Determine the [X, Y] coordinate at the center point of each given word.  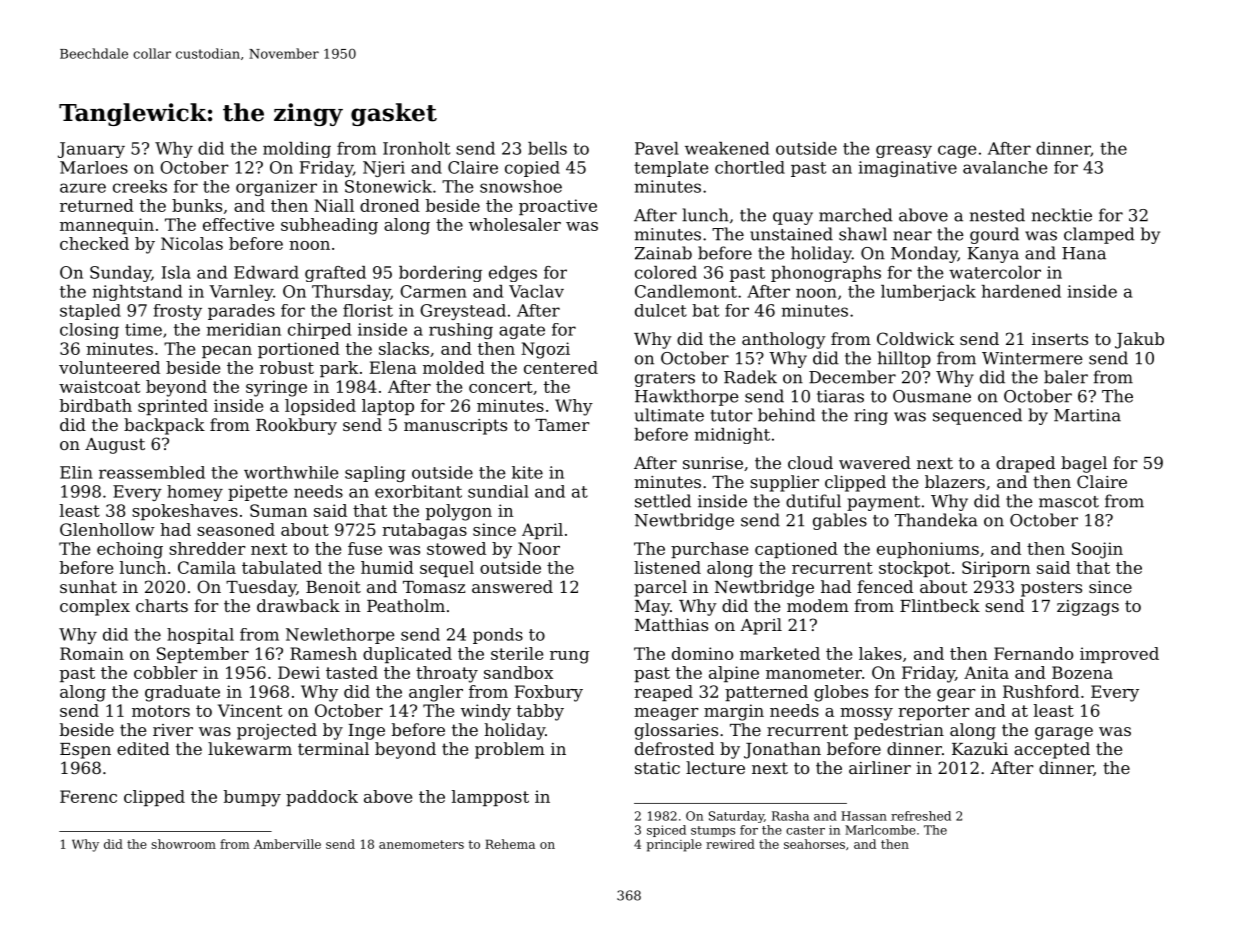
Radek [750, 377]
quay [793, 218]
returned [97, 205]
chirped [319, 331]
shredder [207, 548]
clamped [1099, 235]
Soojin [1097, 550]
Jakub [1139, 340]
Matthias [671, 624]
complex [95, 607]
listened [667, 567]
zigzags [1088, 608]
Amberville [287, 844]
